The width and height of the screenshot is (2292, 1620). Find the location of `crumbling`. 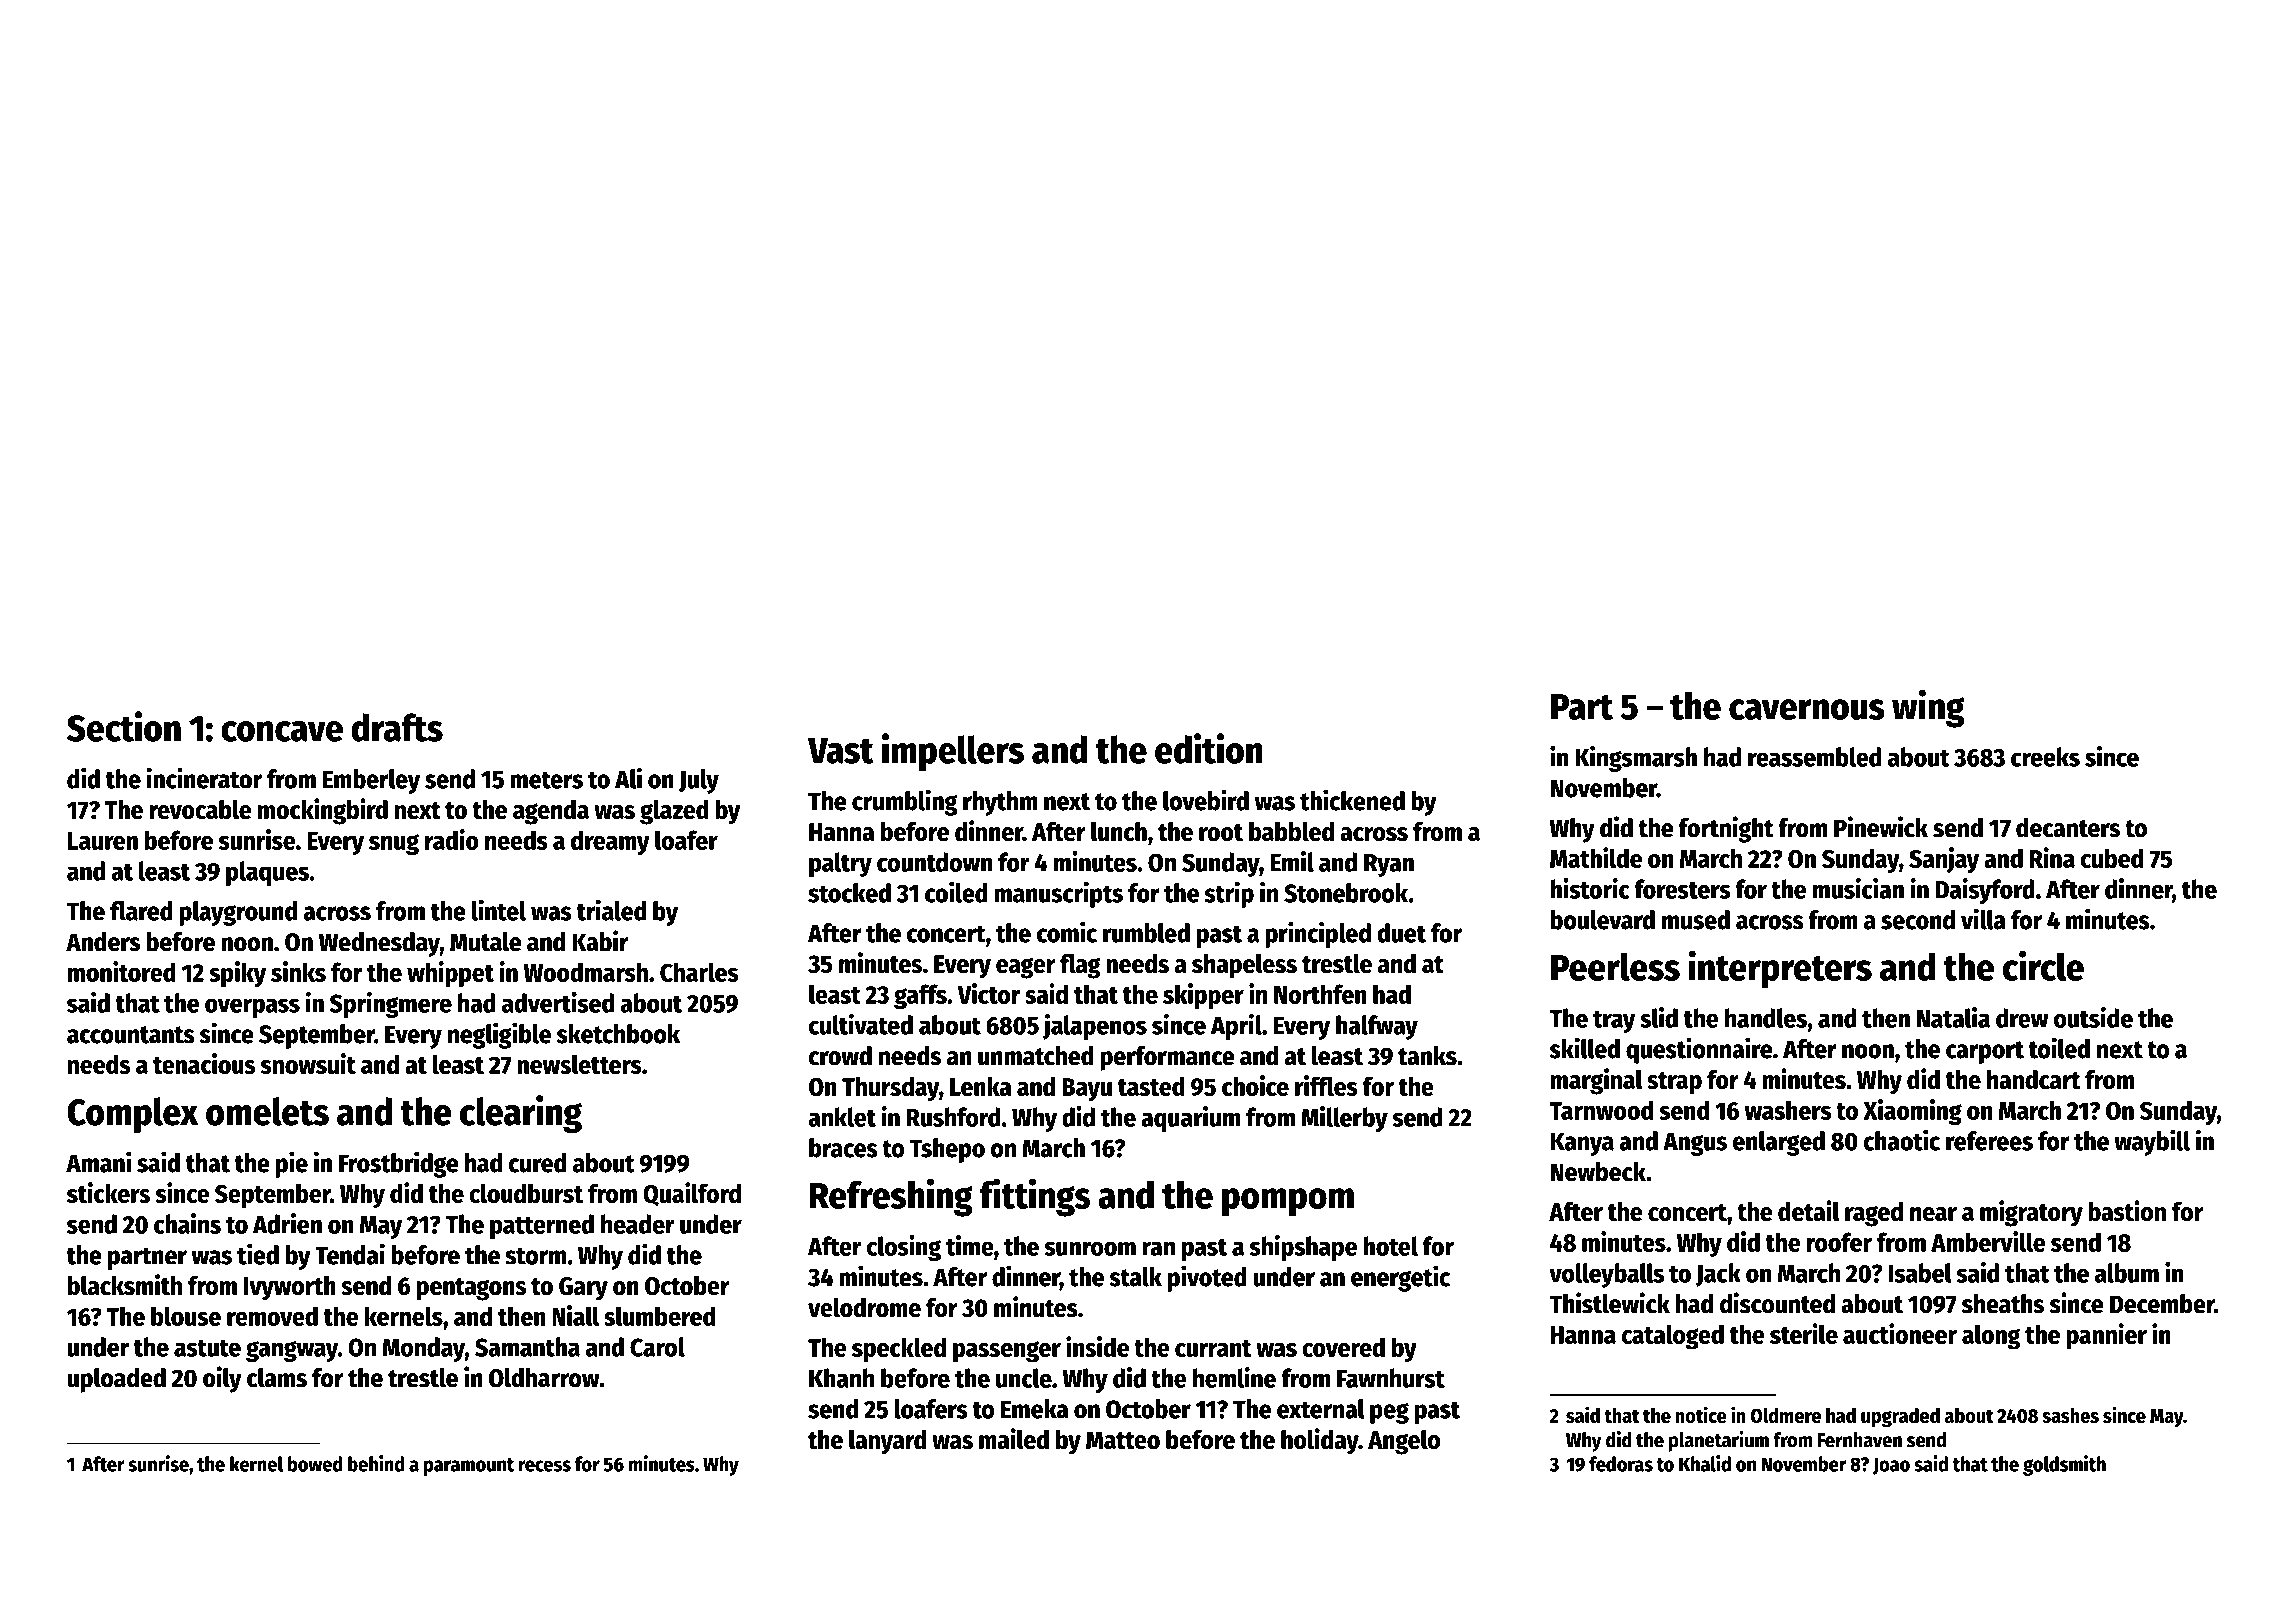

crumbling is located at coordinates (904, 802).
